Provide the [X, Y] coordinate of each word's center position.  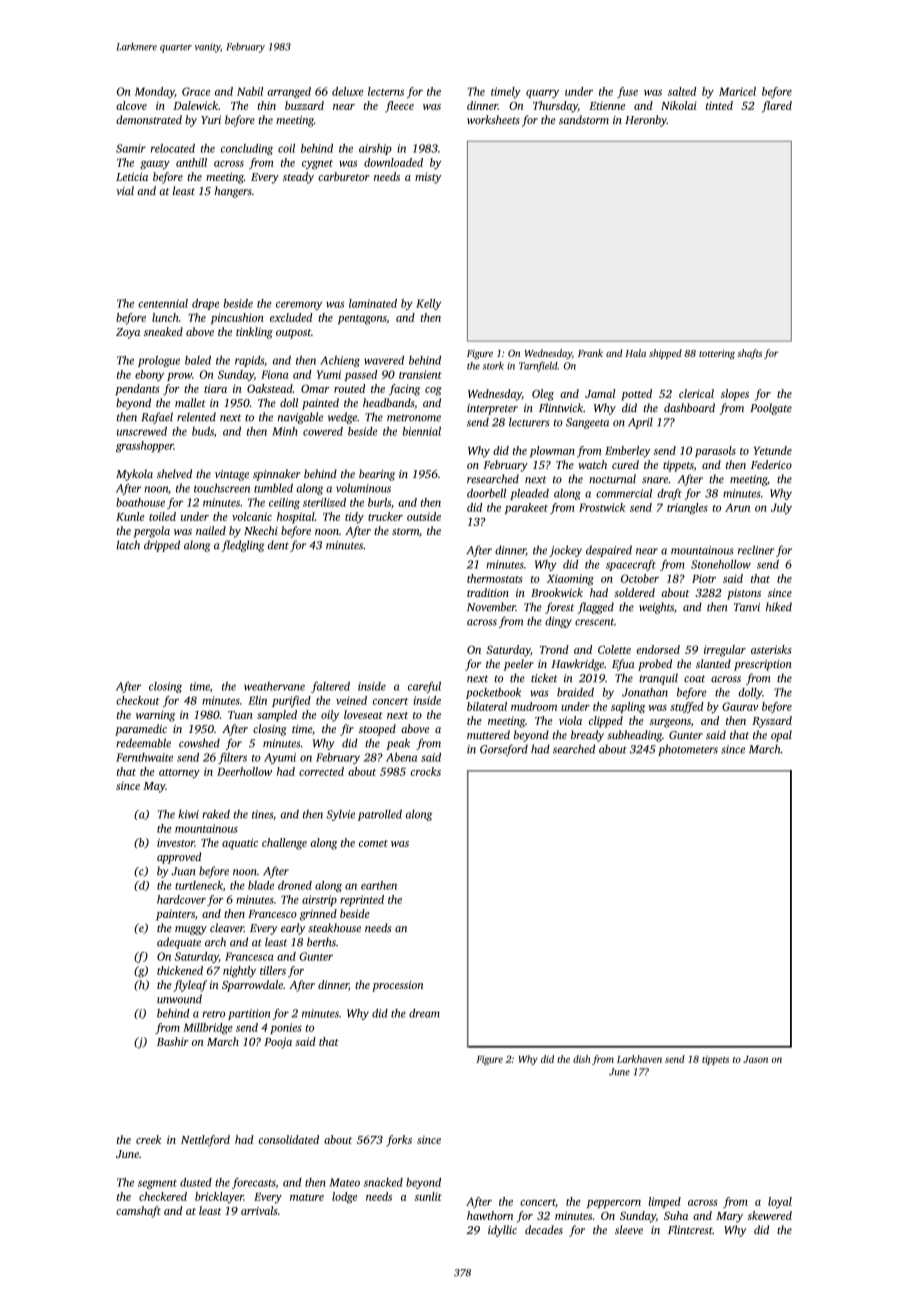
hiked [779, 606]
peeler [519, 665]
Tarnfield [538, 367]
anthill [191, 162]
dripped [162, 546]
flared [777, 107]
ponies [286, 1028]
